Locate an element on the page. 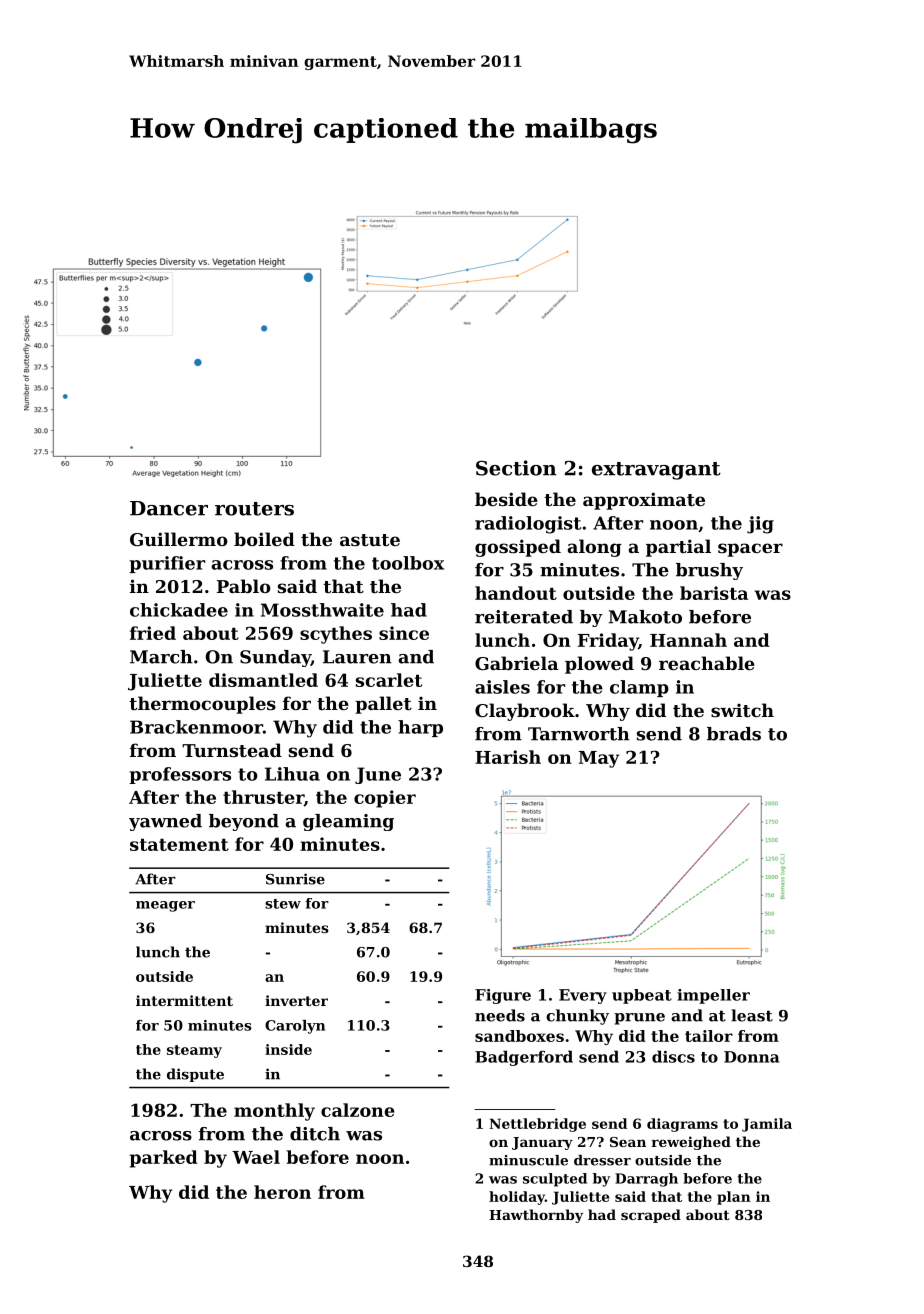 This image has height=1314, width=924. Makoto is located at coordinates (645, 617).
